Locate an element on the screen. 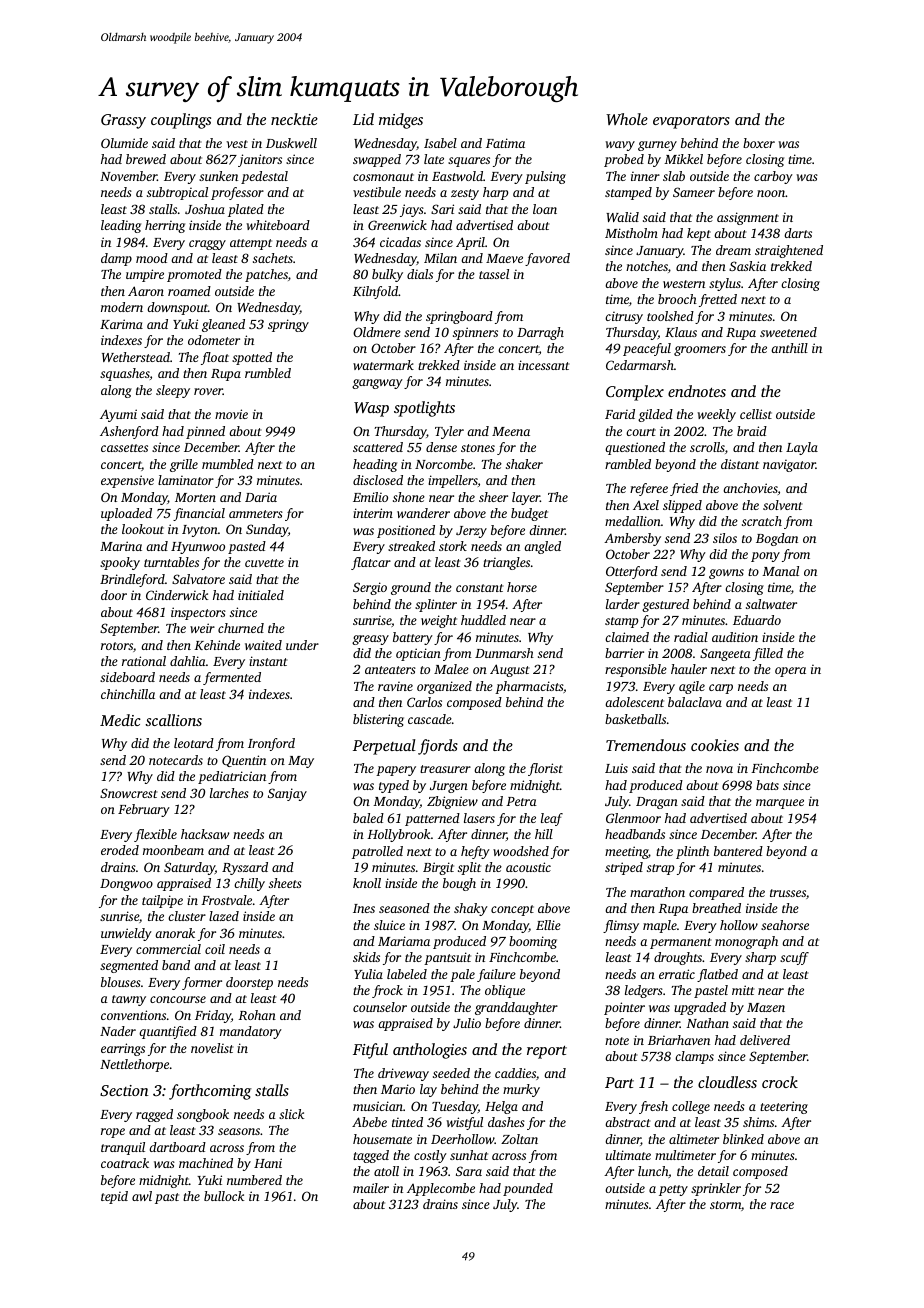 The image size is (924, 1308). necktie is located at coordinates (294, 119).
